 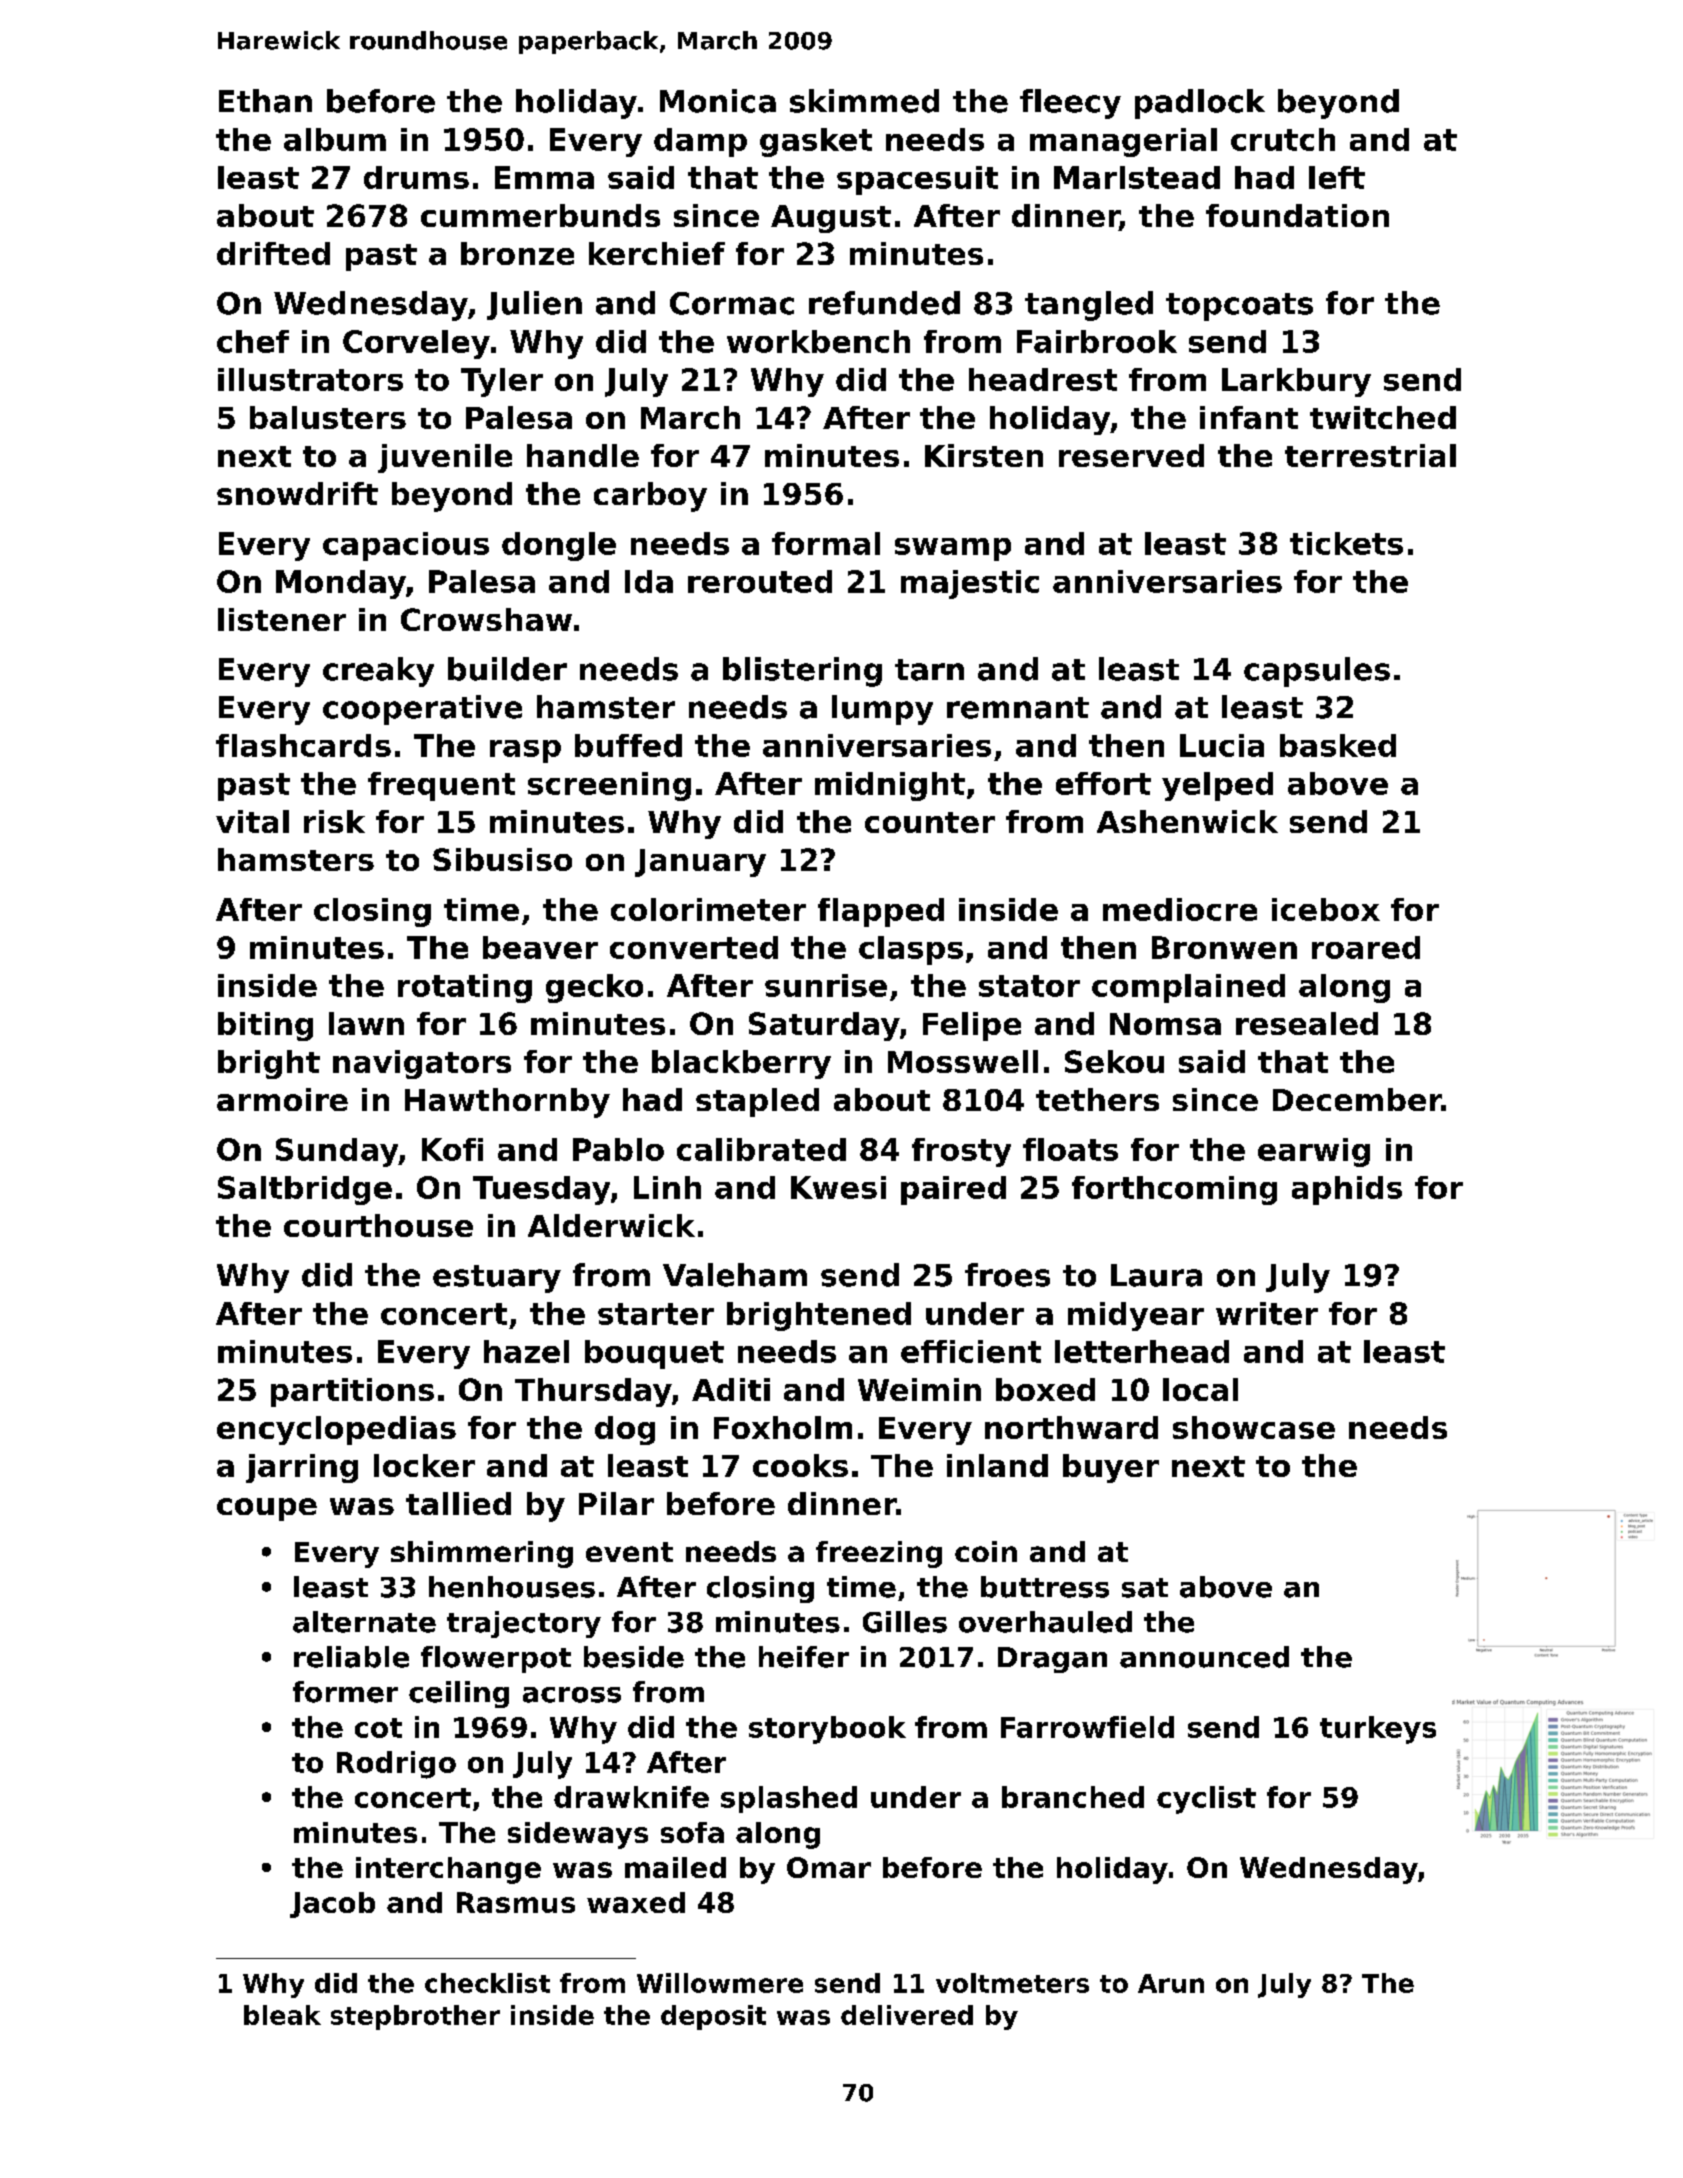 I want to click on tickets, so click(x=1346, y=543).
